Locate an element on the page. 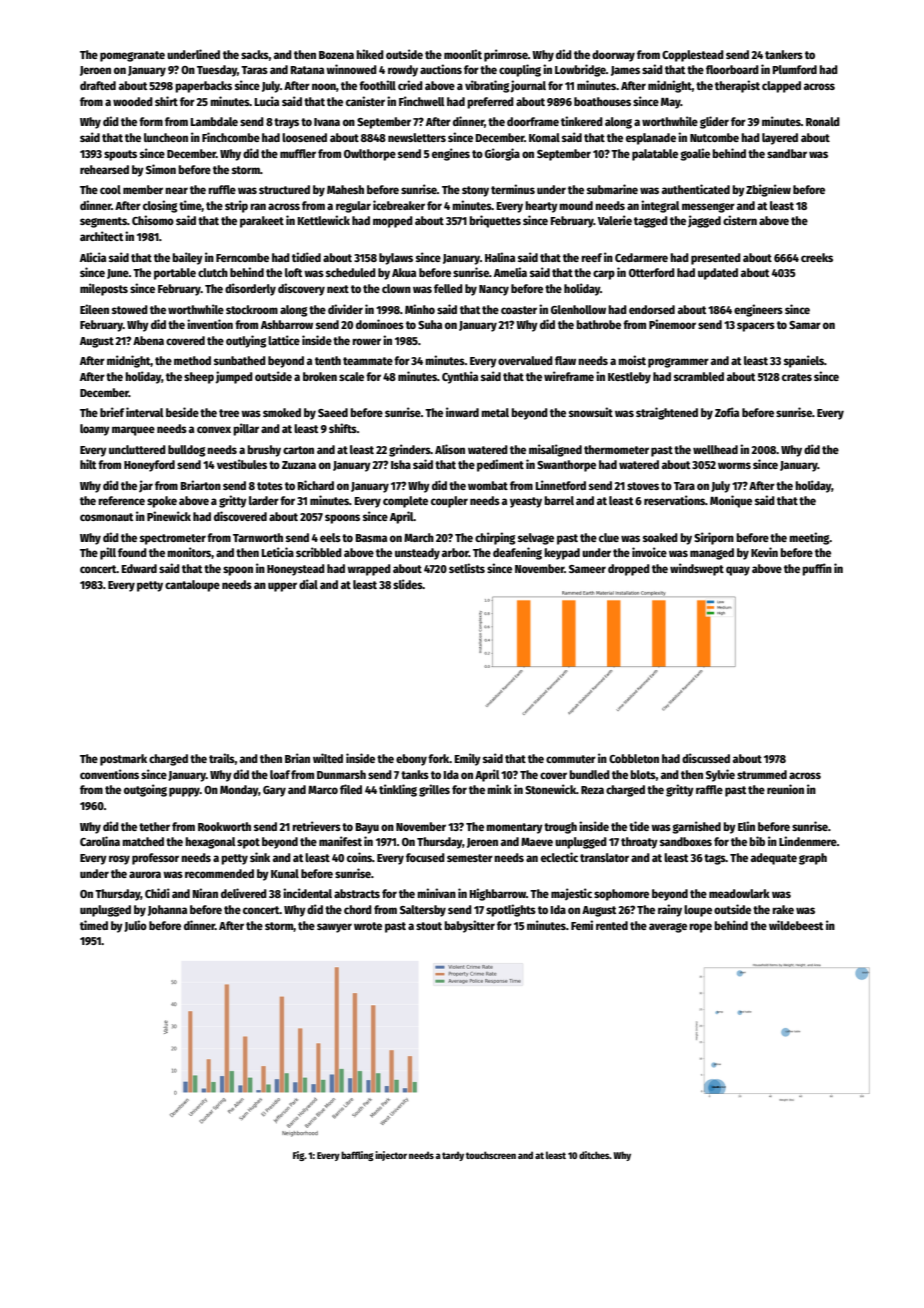 The height and width of the image is (1308, 924). conventions is located at coordinates (109, 774).
